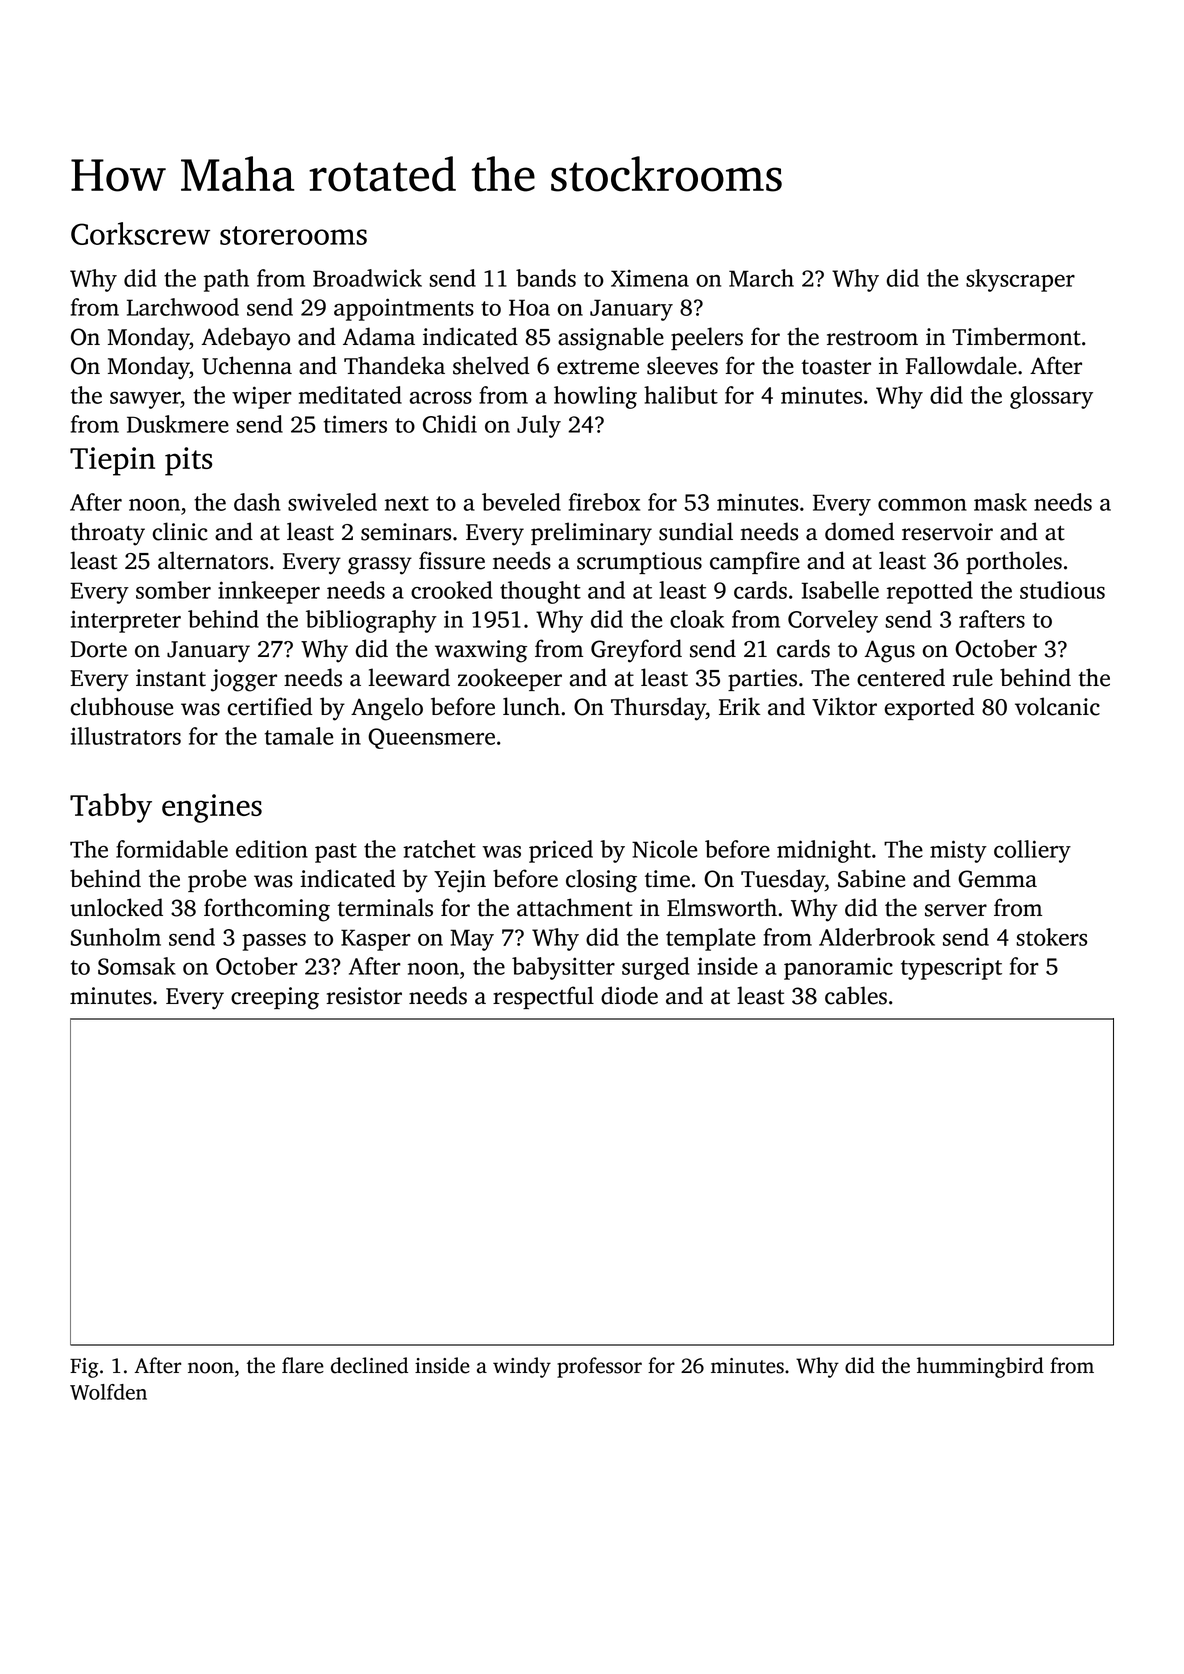 This image has height=1674, width=1184. What do you see at coordinates (180, 531) in the image?
I see `clinic` at bounding box center [180, 531].
